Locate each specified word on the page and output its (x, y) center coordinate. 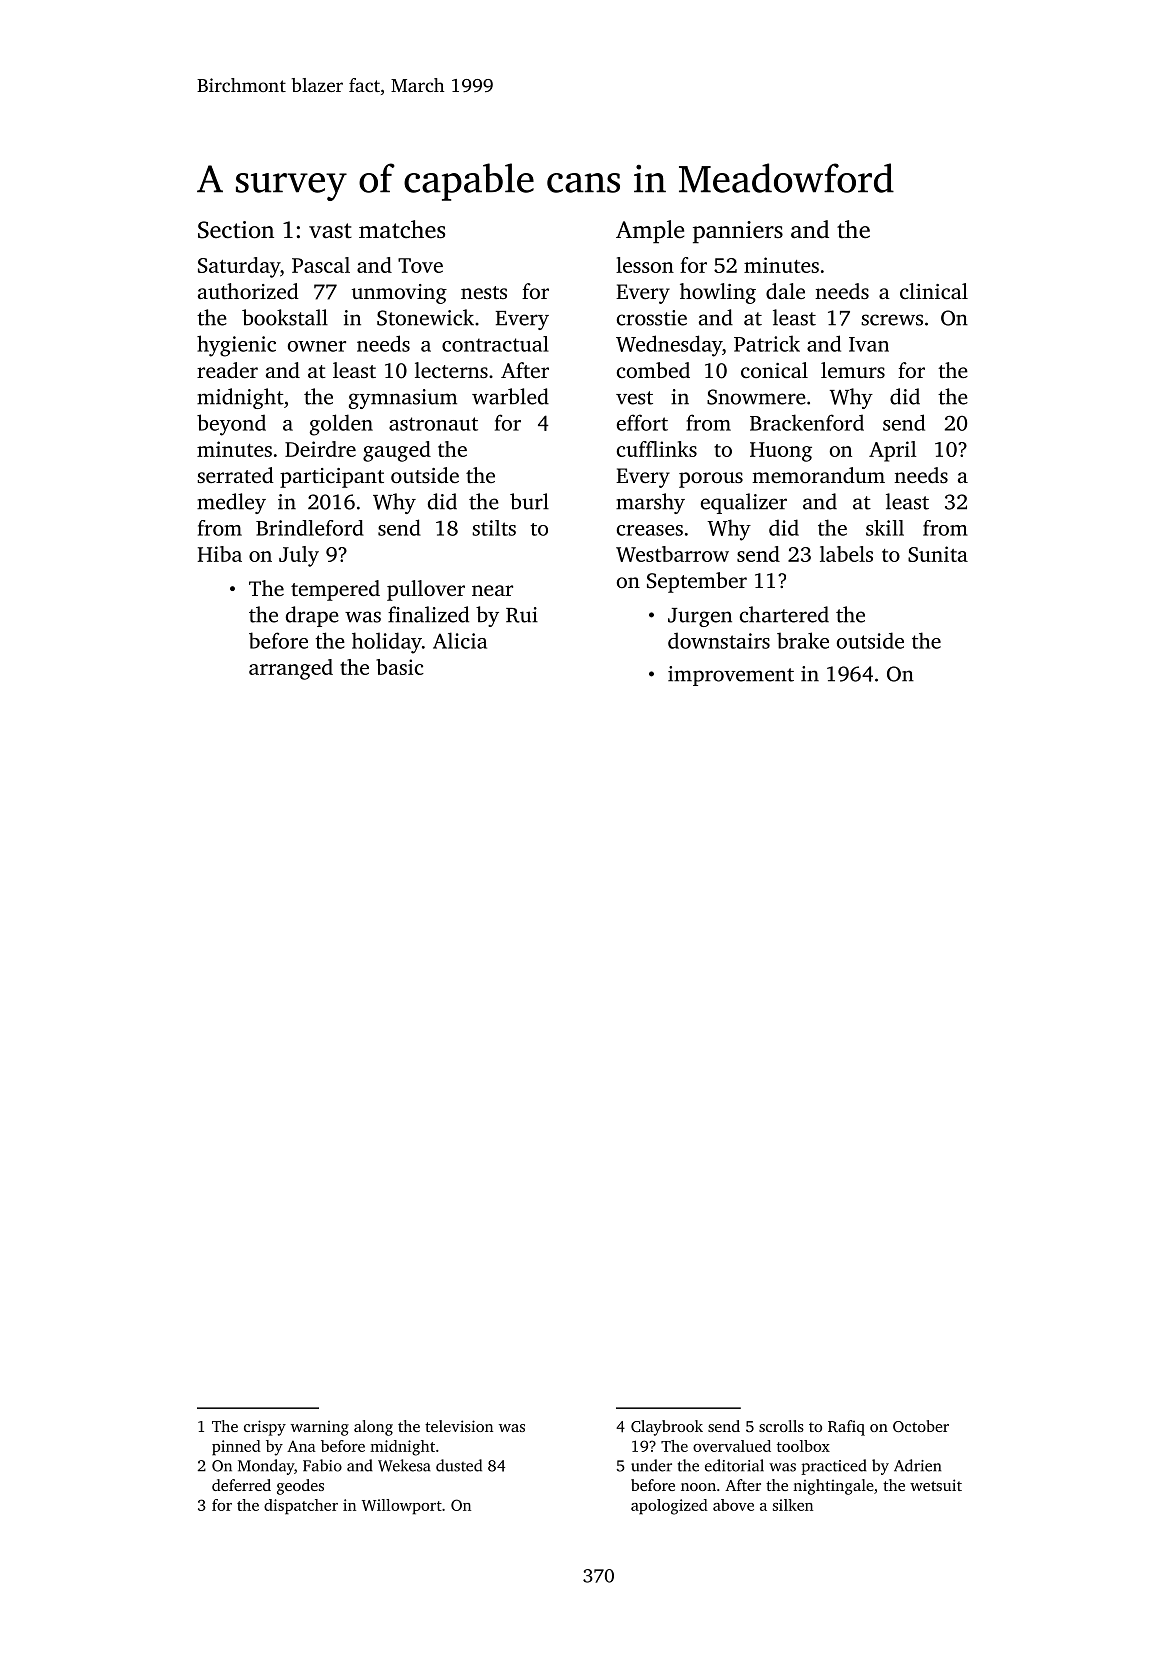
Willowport (402, 1507)
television (459, 1426)
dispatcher (301, 1507)
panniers (738, 232)
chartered (784, 614)
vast (330, 231)
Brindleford (310, 528)
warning (320, 1428)
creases (650, 530)
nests (484, 292)
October (921, 1426)
